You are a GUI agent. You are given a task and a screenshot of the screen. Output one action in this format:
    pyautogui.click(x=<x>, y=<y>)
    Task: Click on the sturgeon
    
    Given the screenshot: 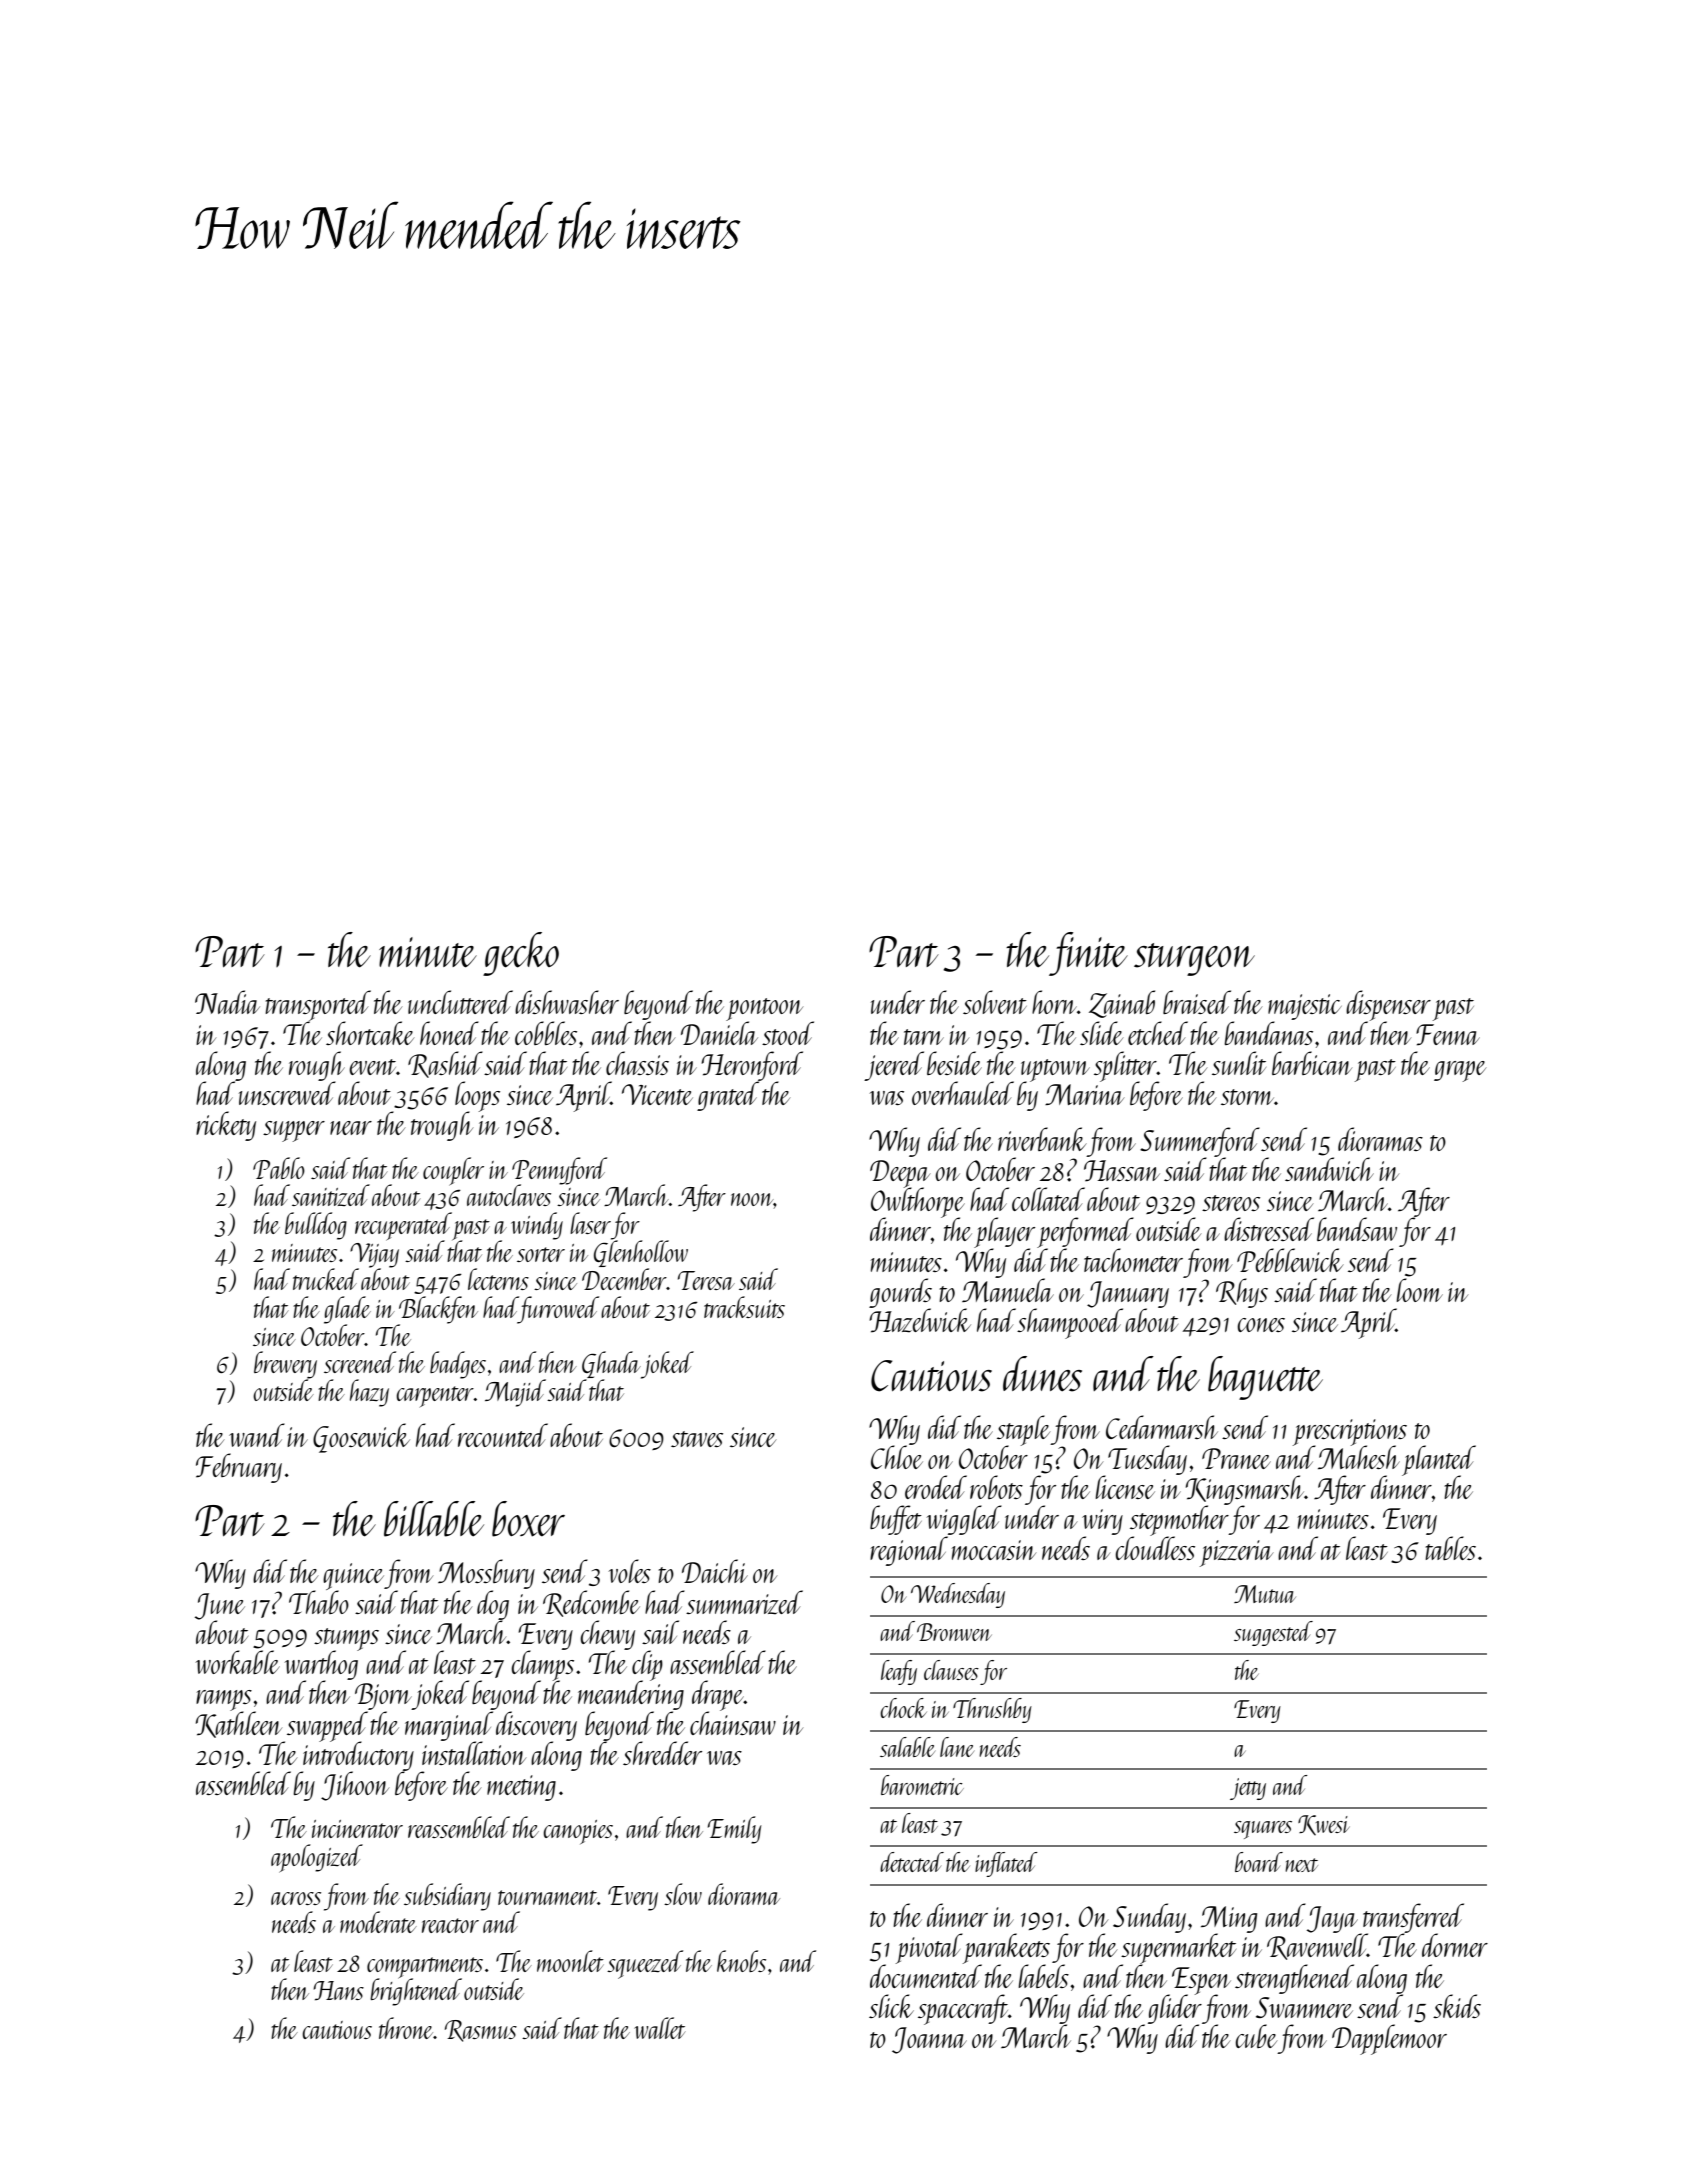 What is the action you would take?
    pyautogui.click(x=1194, y=959)
